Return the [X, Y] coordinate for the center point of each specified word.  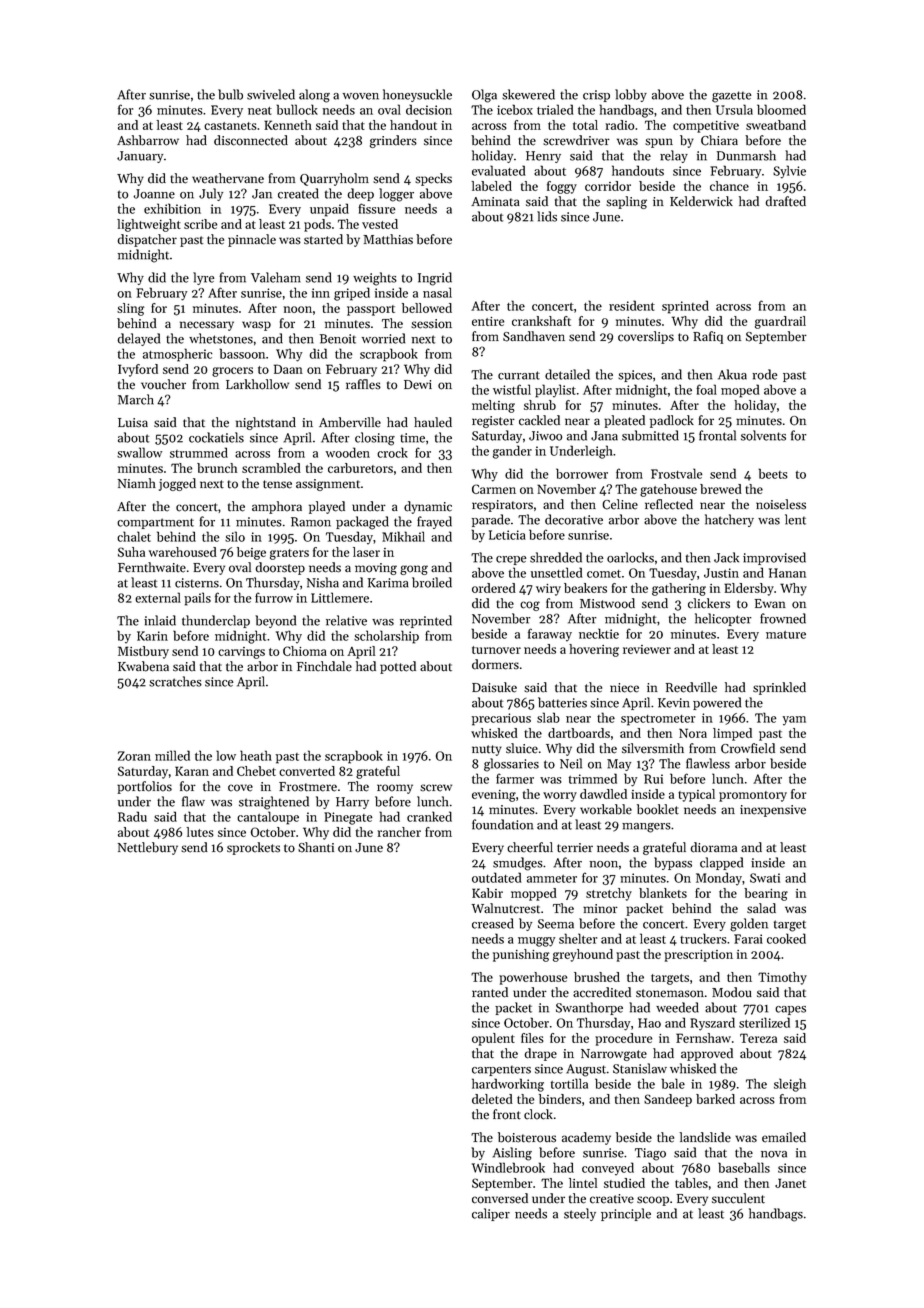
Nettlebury [148, 848]
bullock [297, 109]
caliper [491, 1214]
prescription [698, 956]
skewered [528, 94]
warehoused [183, 552]
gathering [679, 589]
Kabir [487, 893]
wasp [256, 326]
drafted [786, 201]
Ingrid [435, 279]
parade [491, 520]
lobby [631, 95]
